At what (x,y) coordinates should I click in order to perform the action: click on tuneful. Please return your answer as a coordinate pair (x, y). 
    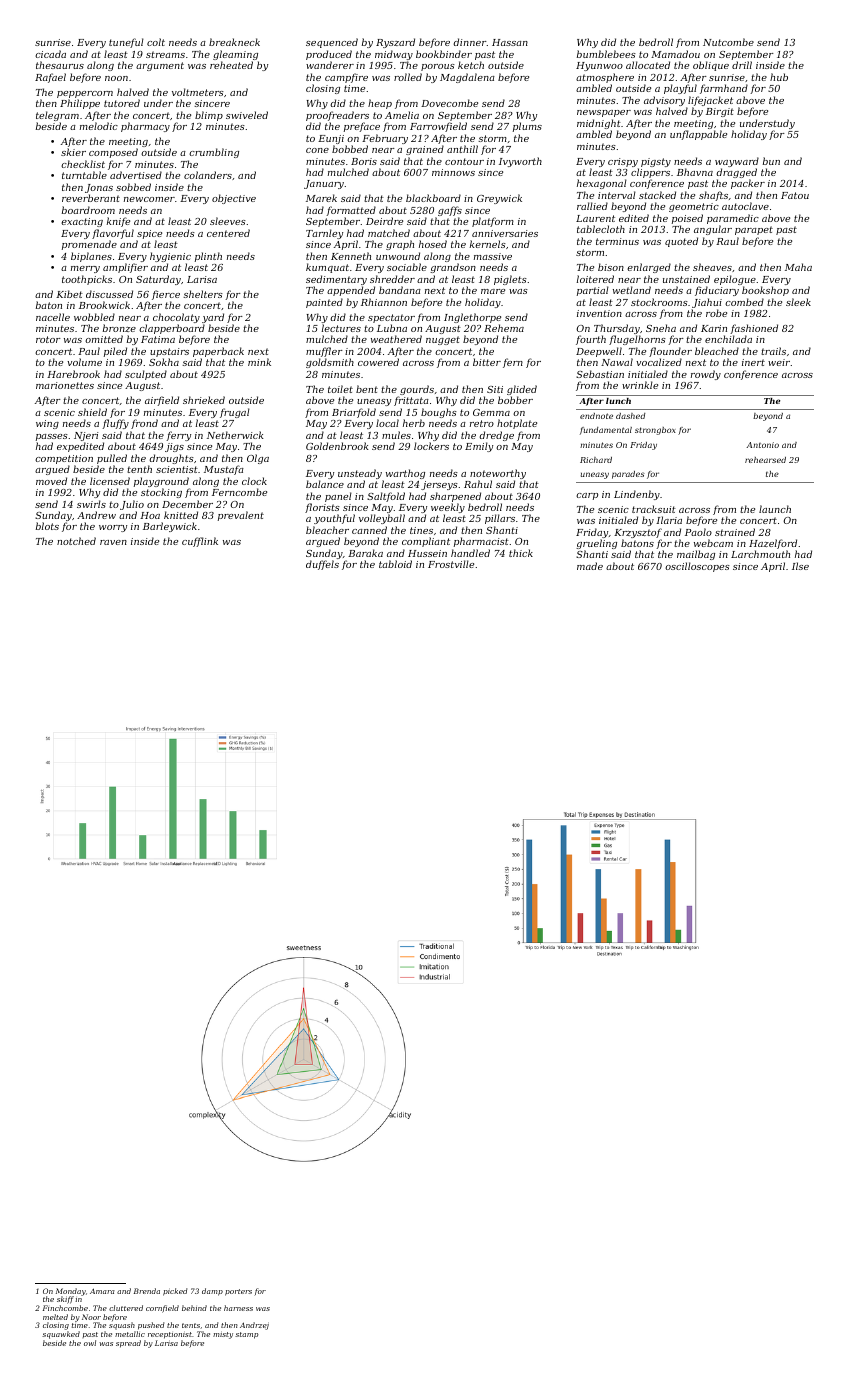
    Looking at the image, I should click on (126, 43).
